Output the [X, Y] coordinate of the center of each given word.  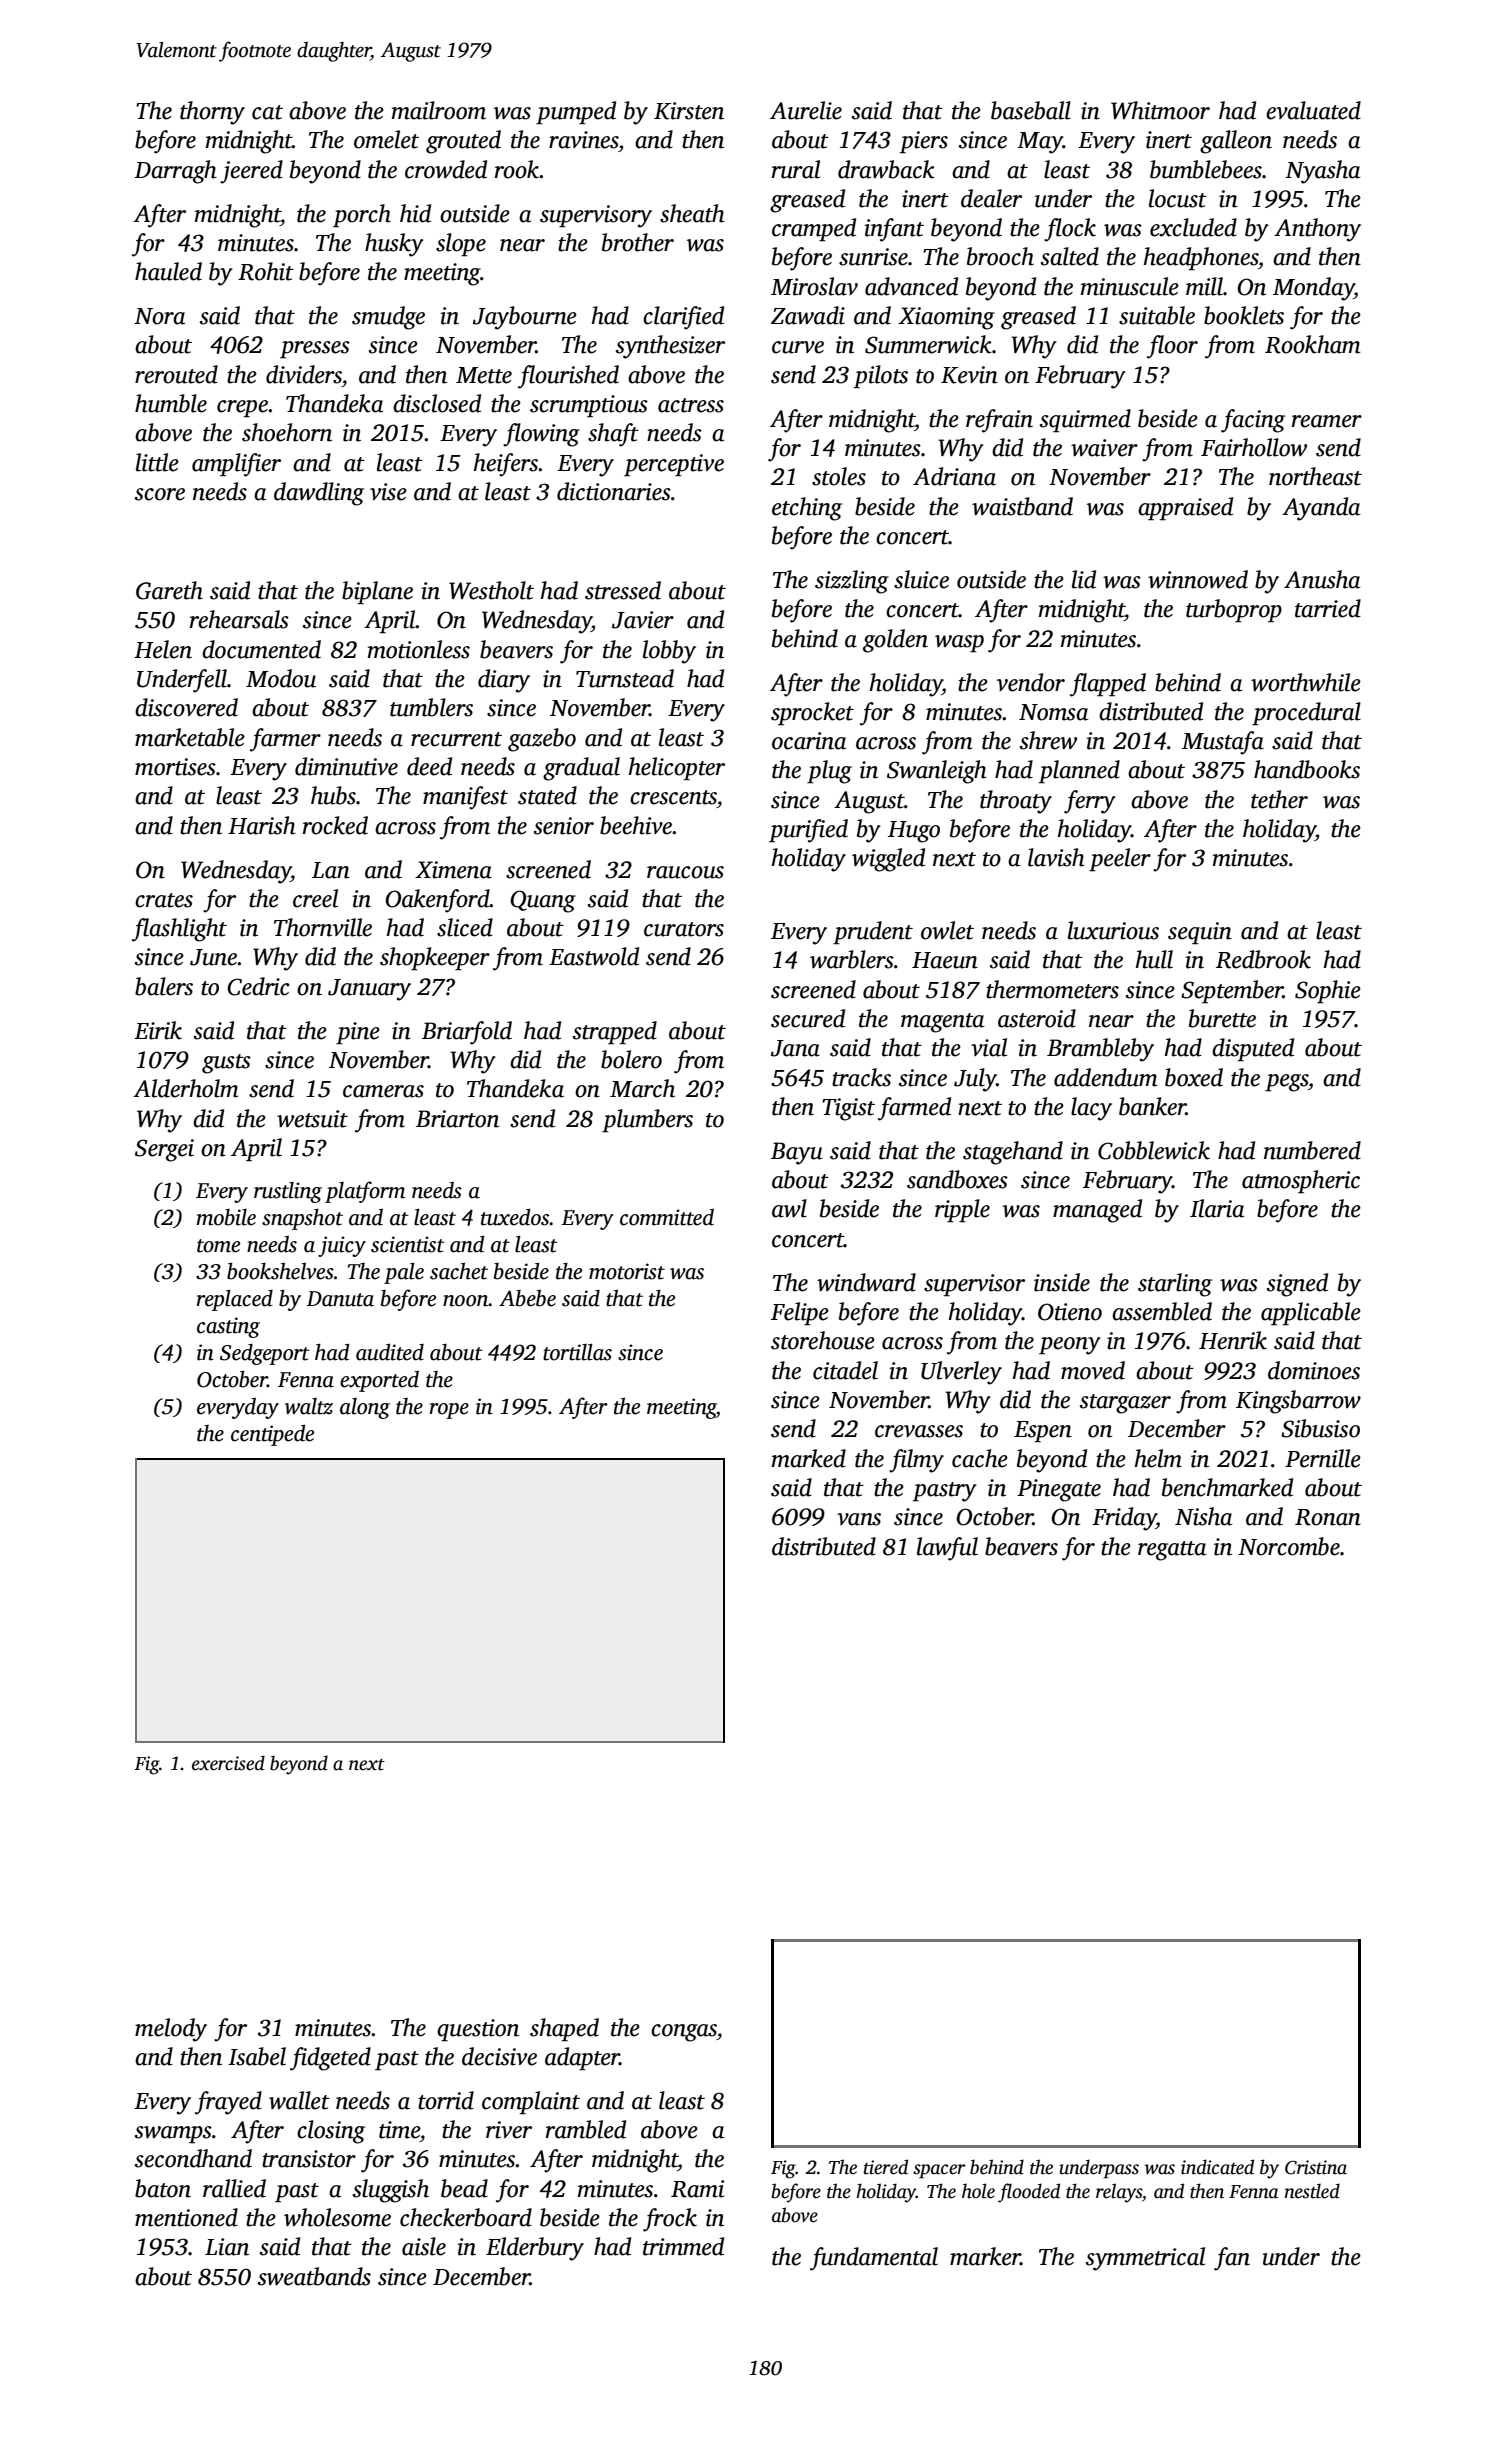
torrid [446, 2100]
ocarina [809, 741]
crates [164, 900]
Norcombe [1289, 1546]
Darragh [175, 172]
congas [684, 2033]
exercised [228, 1763]
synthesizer [670, 347]
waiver [1104, 448]
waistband [1022, 506]
